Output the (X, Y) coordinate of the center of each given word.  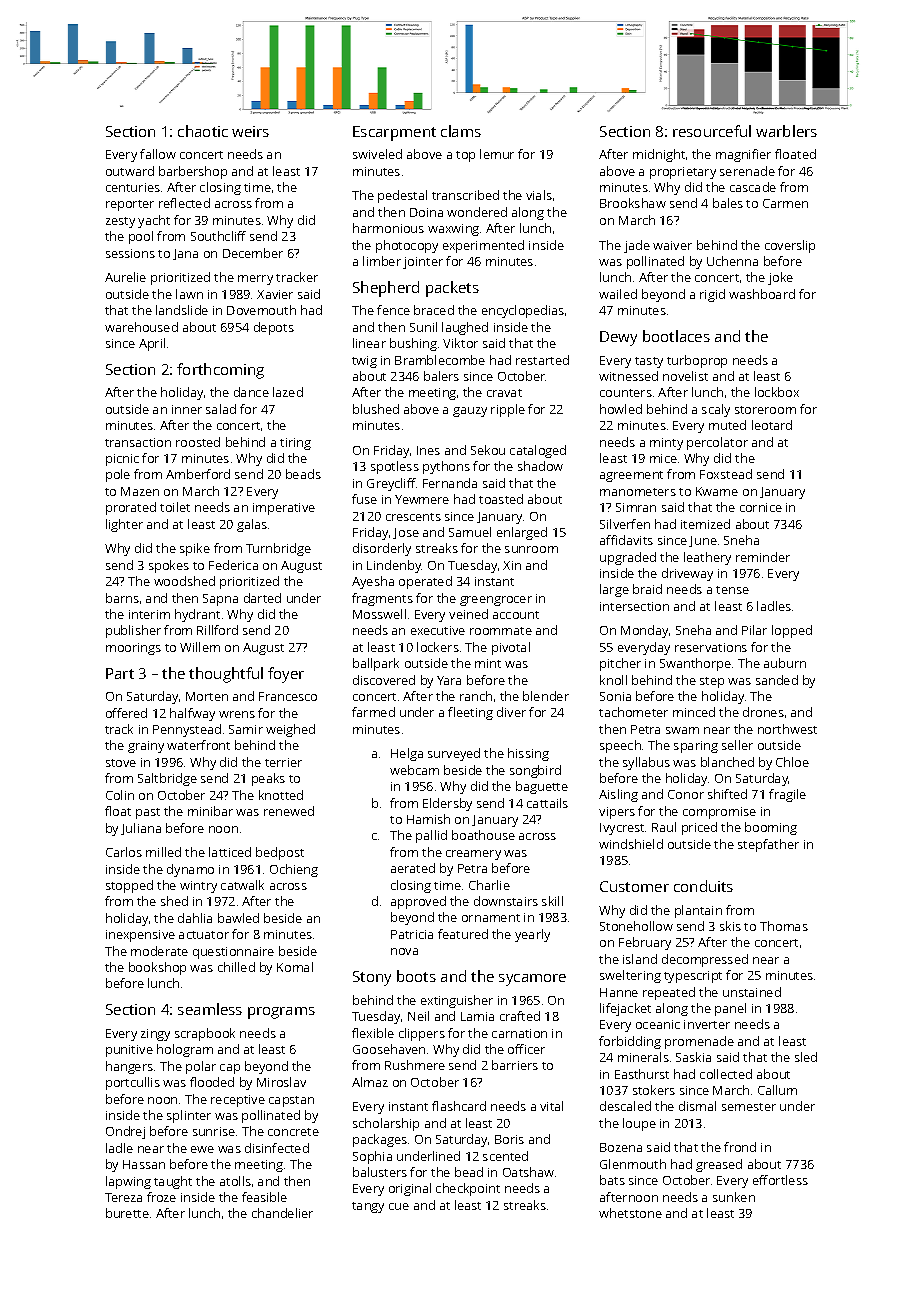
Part (120, 673)
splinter (189, 1116)
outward (130, 171)
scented (505, 1156)
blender (546, 696)
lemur (497, 154)
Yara (449, 680)
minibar (210, 811)
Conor (686, 794)
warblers (786, 131)
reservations (711, 647)
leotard (772, 425)
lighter (124, 525)
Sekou (488, 450)
